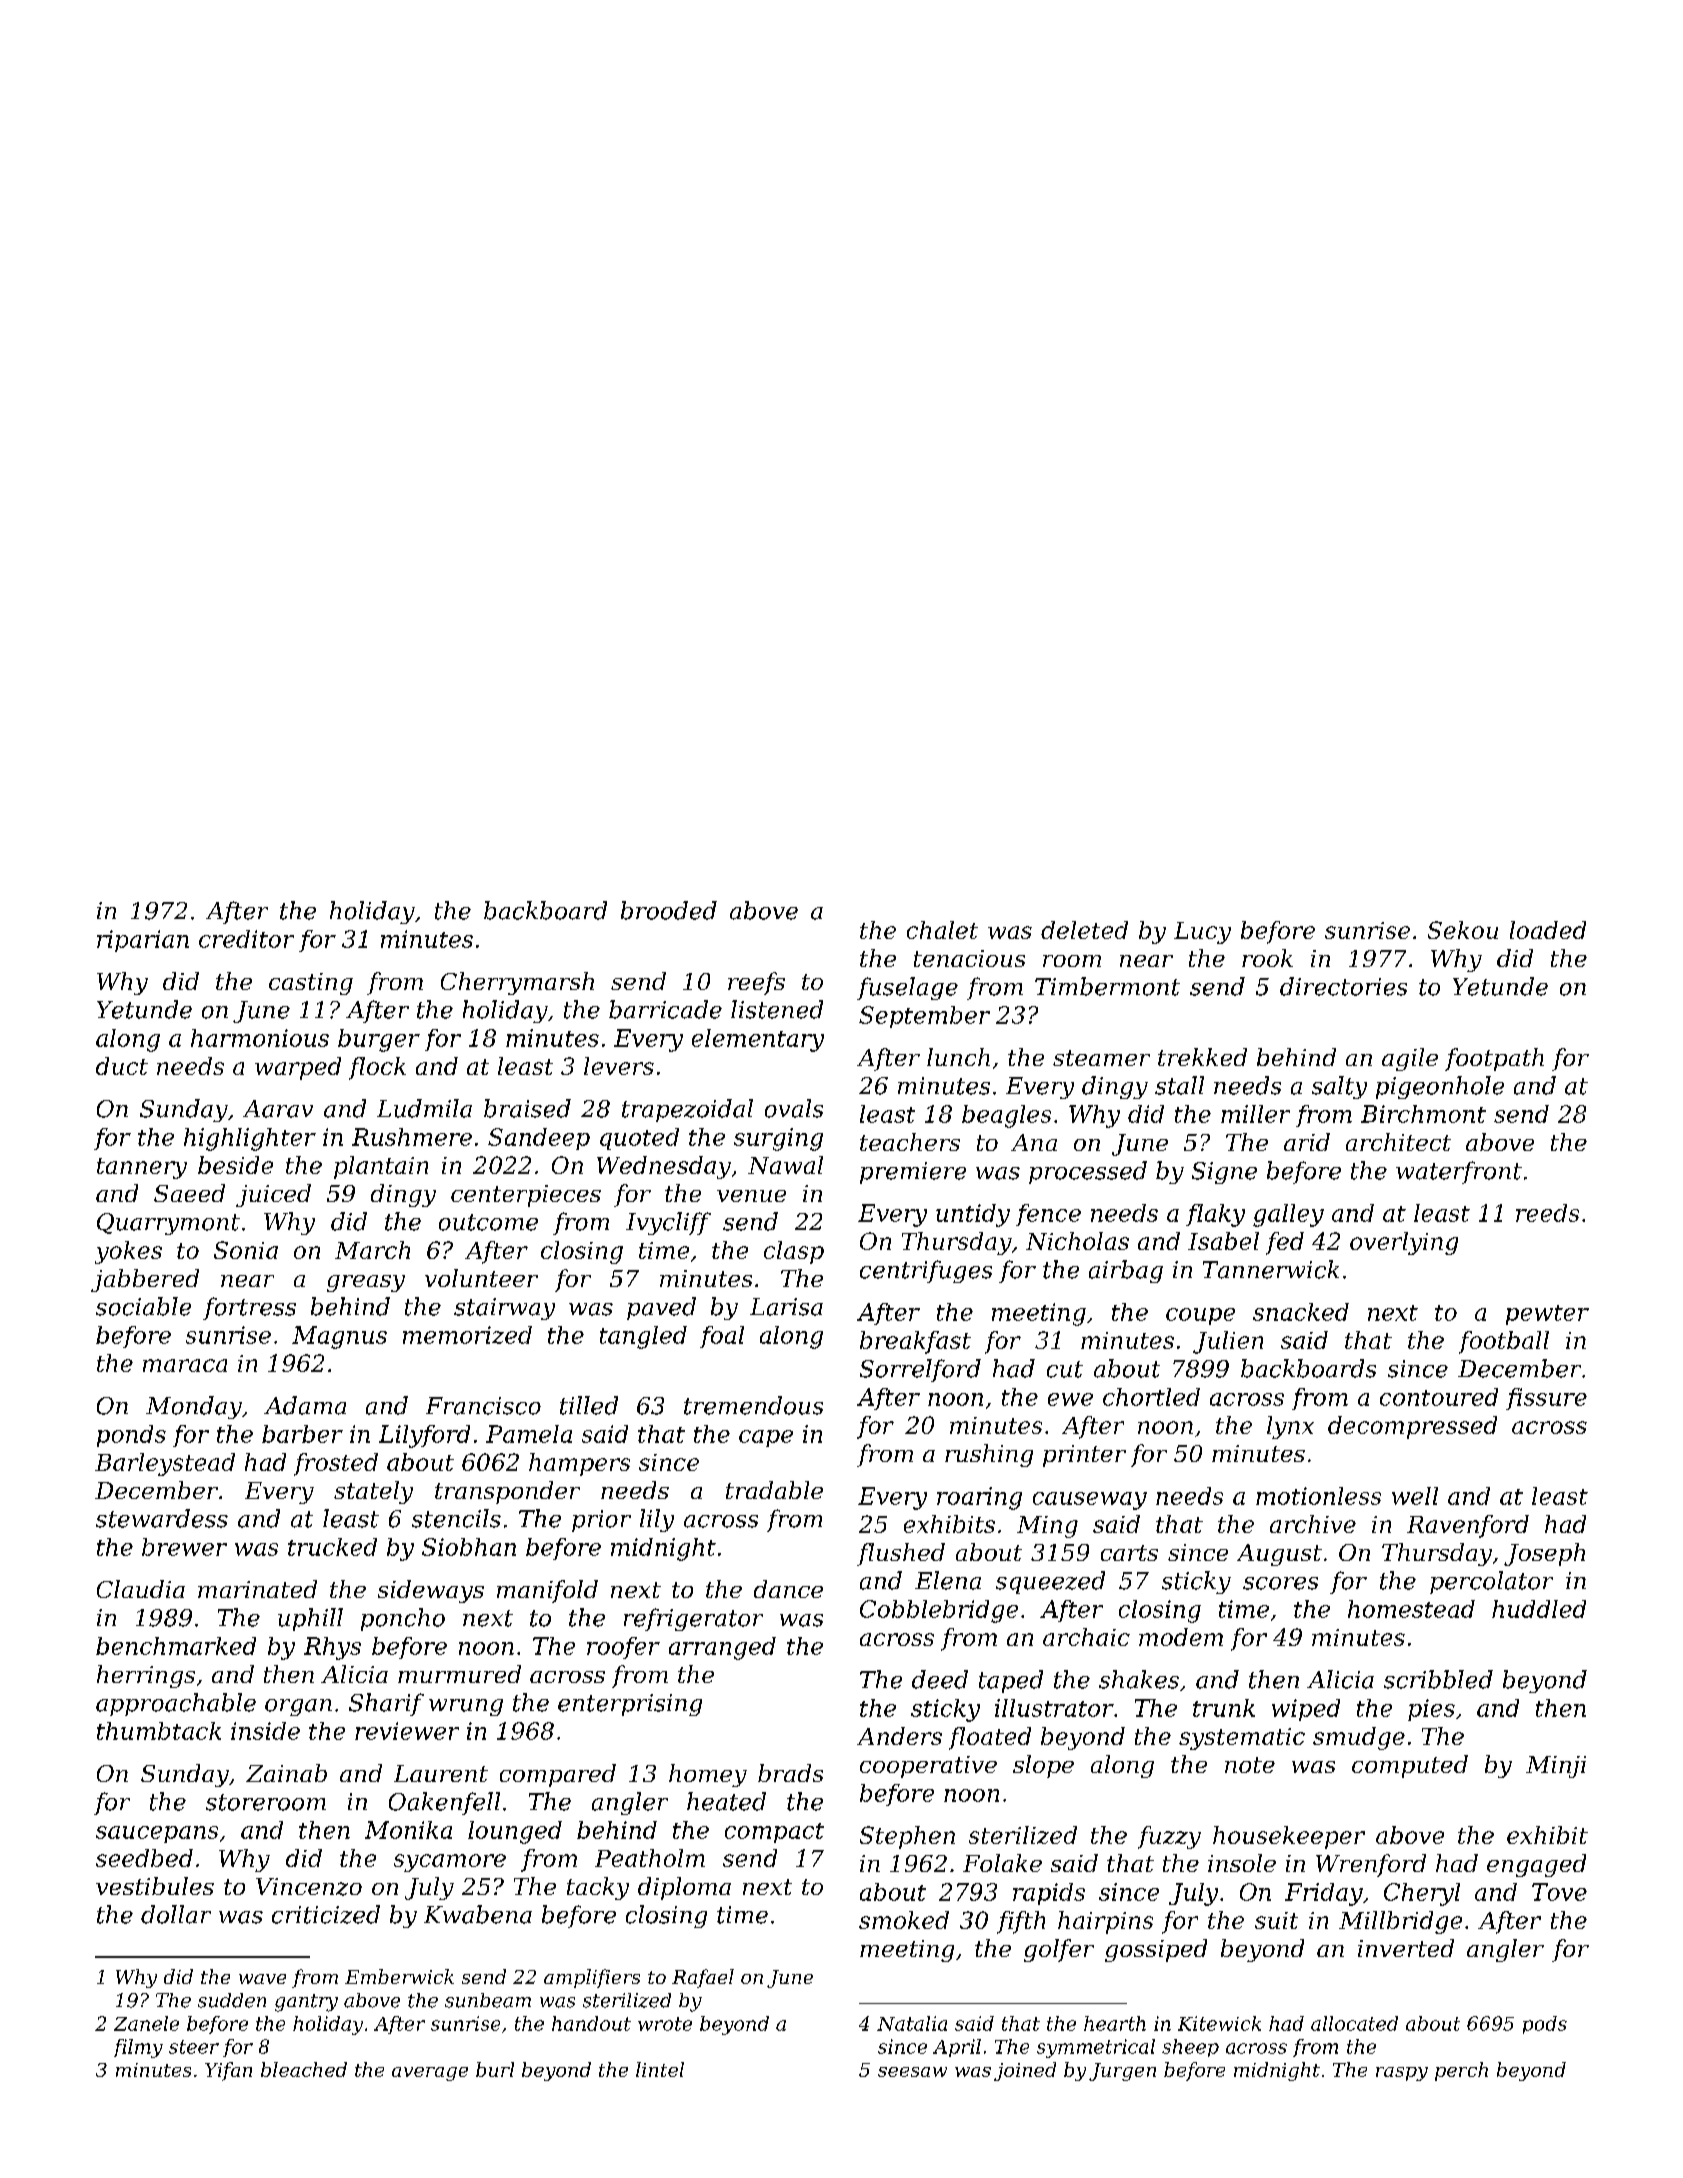 The width and height of the screenshot is (1683, 2178). Describe the element at coordinates (1122, 2072) in the screenshot. I see `Jurgen` at that location.
